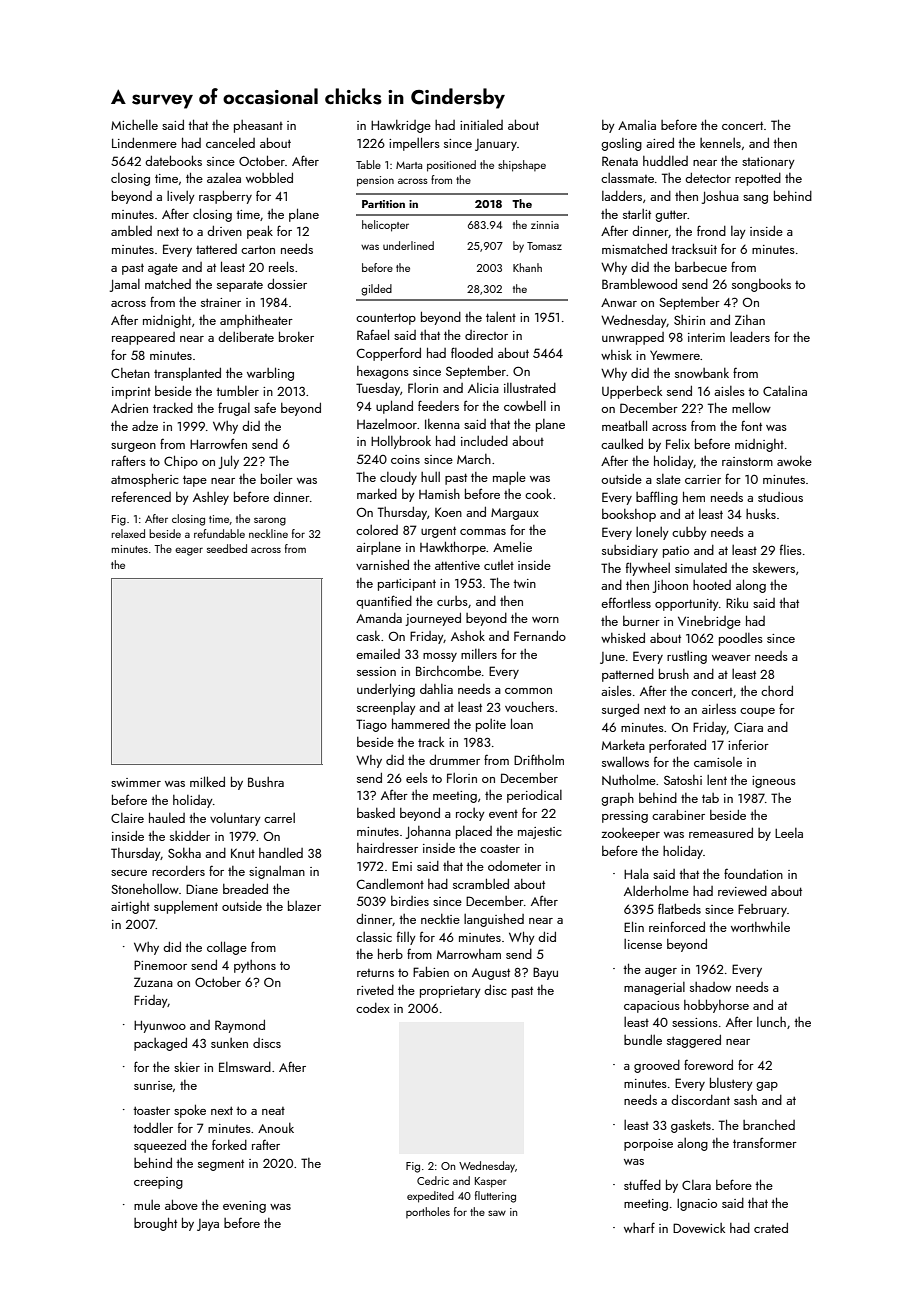  What do you see at coordinates (160, 1146) in the document?
I see `squeezed` at bounding box center [160, 1146].
